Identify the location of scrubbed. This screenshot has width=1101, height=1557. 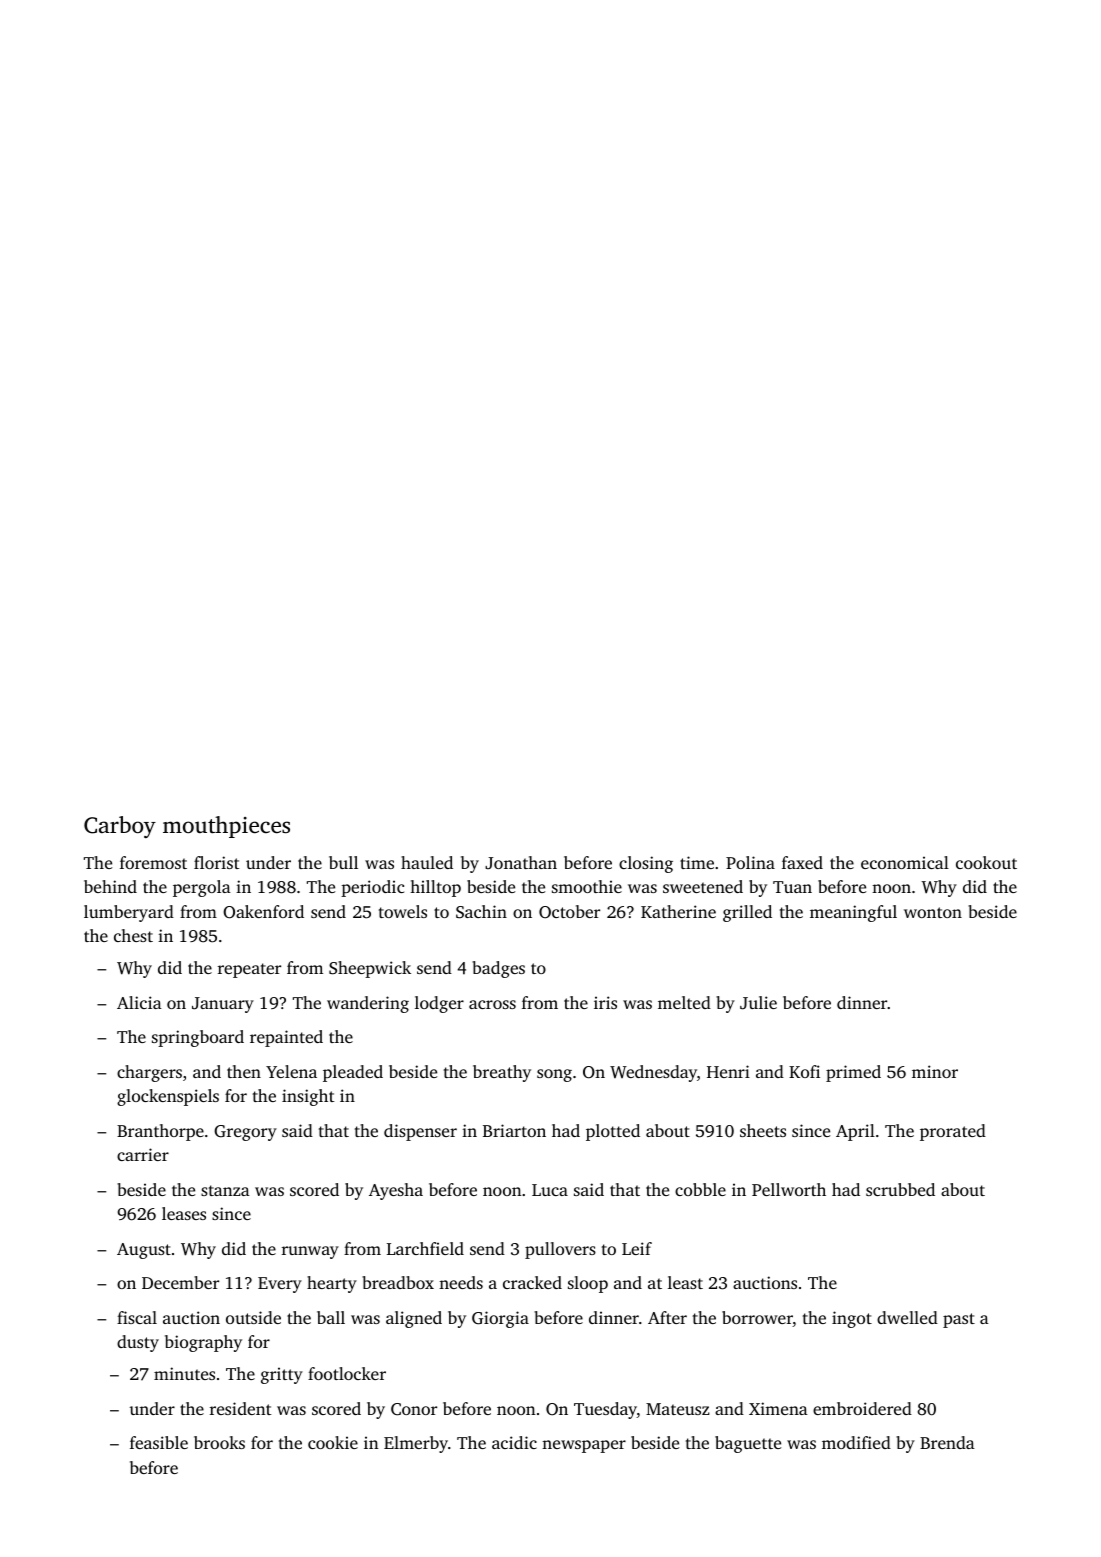
(900, 1189).
